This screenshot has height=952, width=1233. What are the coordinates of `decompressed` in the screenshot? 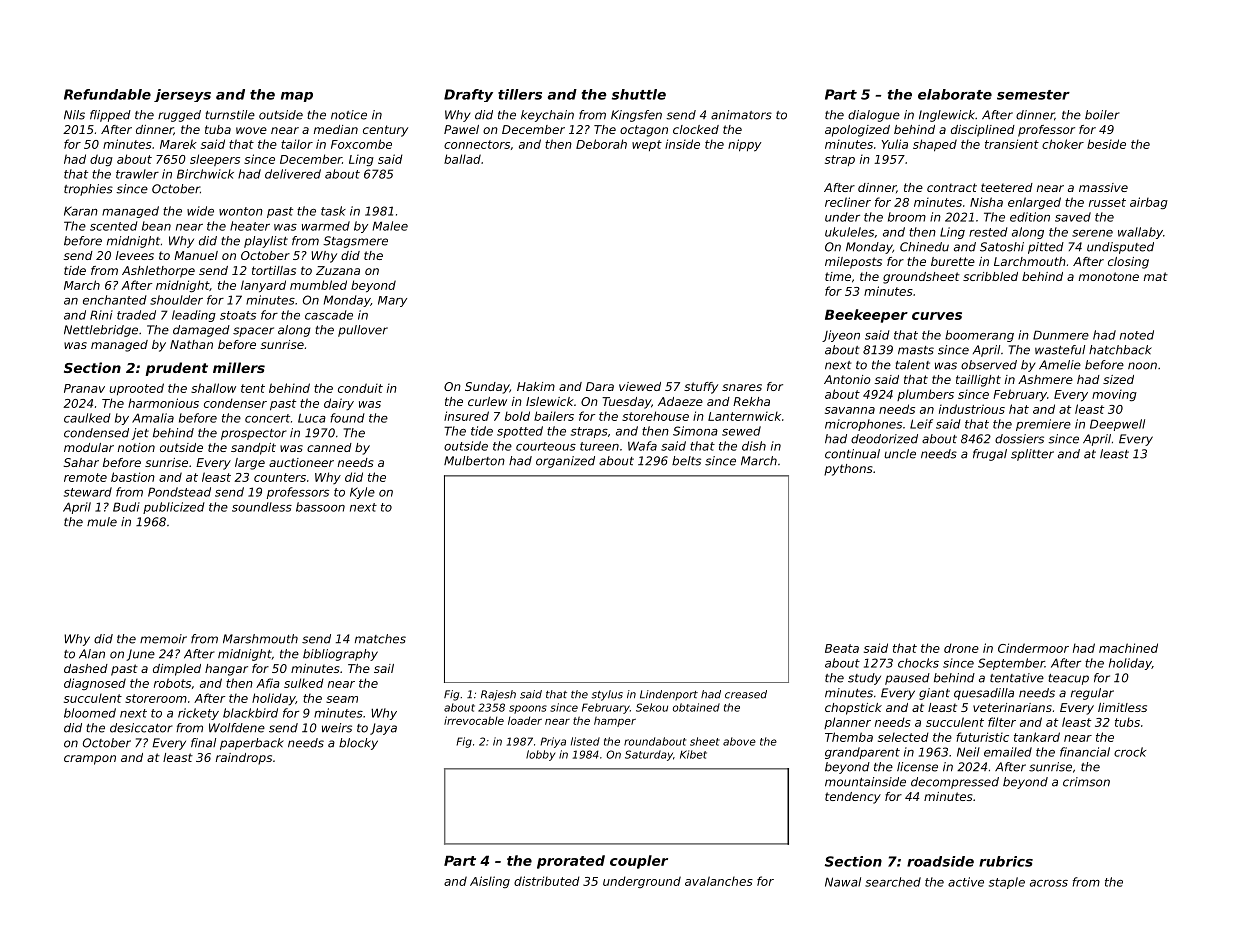 It's located at (955, 783).
